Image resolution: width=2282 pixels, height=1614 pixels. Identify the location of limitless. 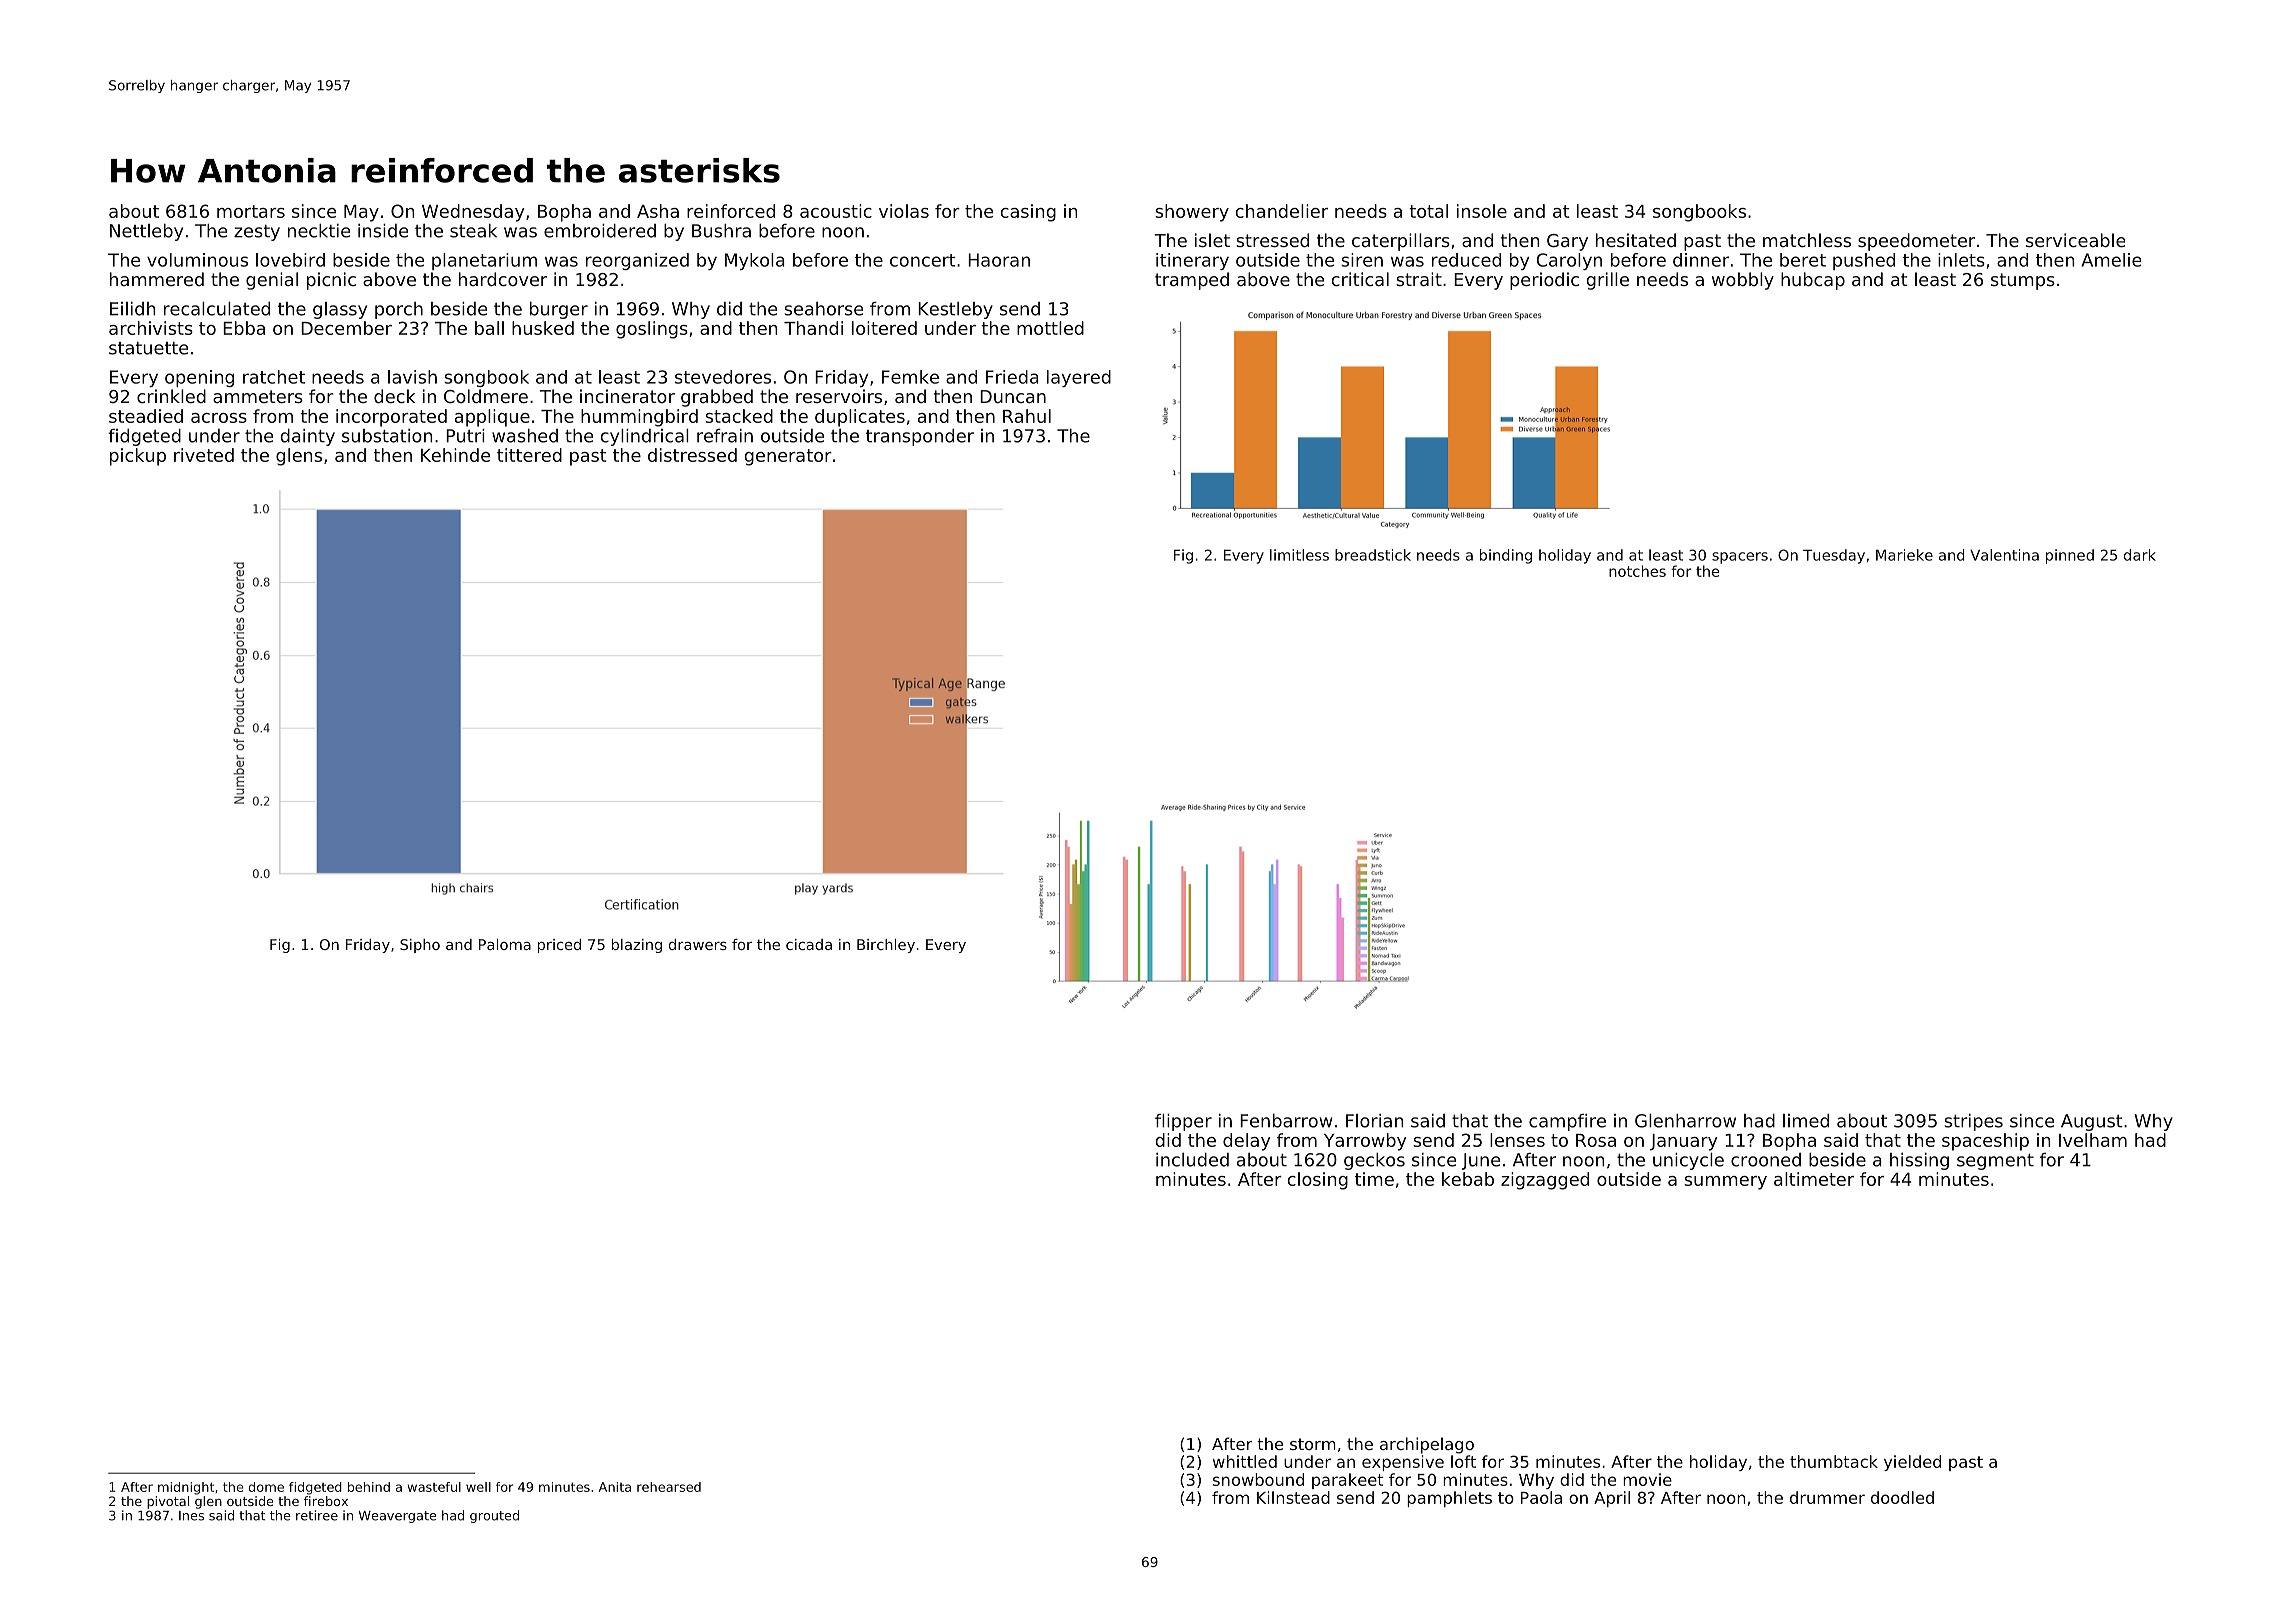
(1299, 555).
